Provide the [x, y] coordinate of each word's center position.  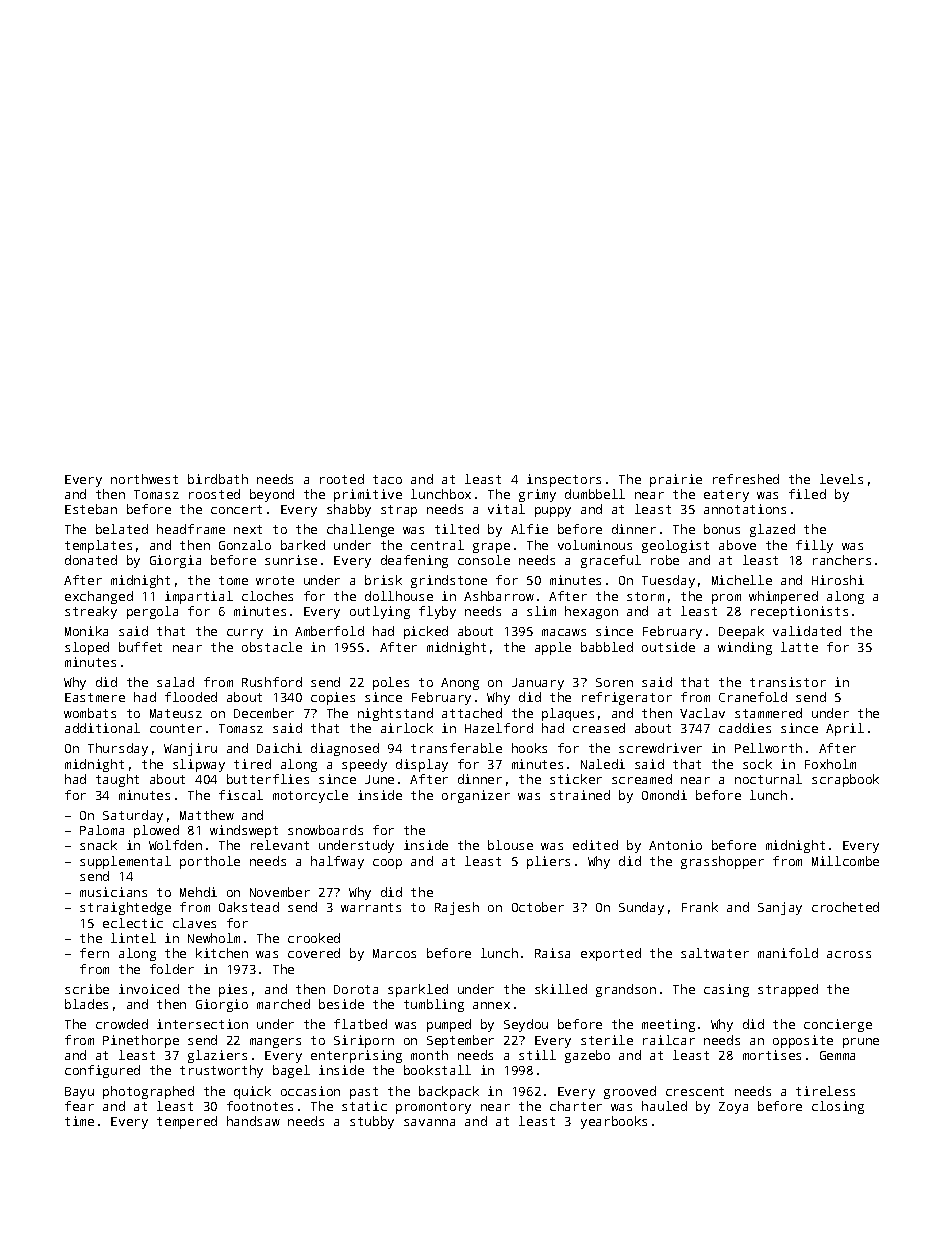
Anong [460, 684]
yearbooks [614, 1122]
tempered [187, 1122]
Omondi [664, 795]
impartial [199, 597]
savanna [429, 1122]
